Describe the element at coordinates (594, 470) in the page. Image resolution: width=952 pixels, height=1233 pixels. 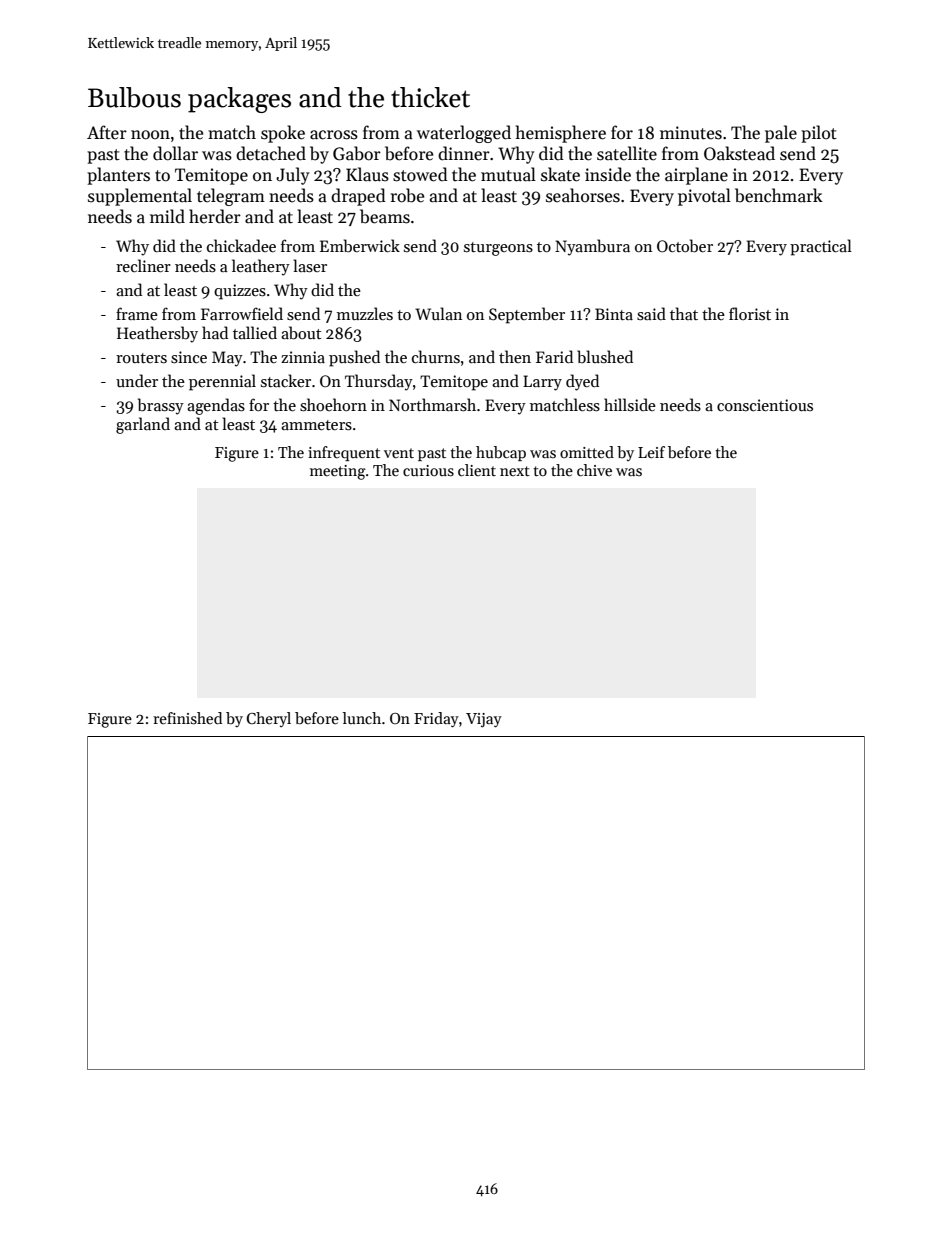
I see `chive` at that location.
